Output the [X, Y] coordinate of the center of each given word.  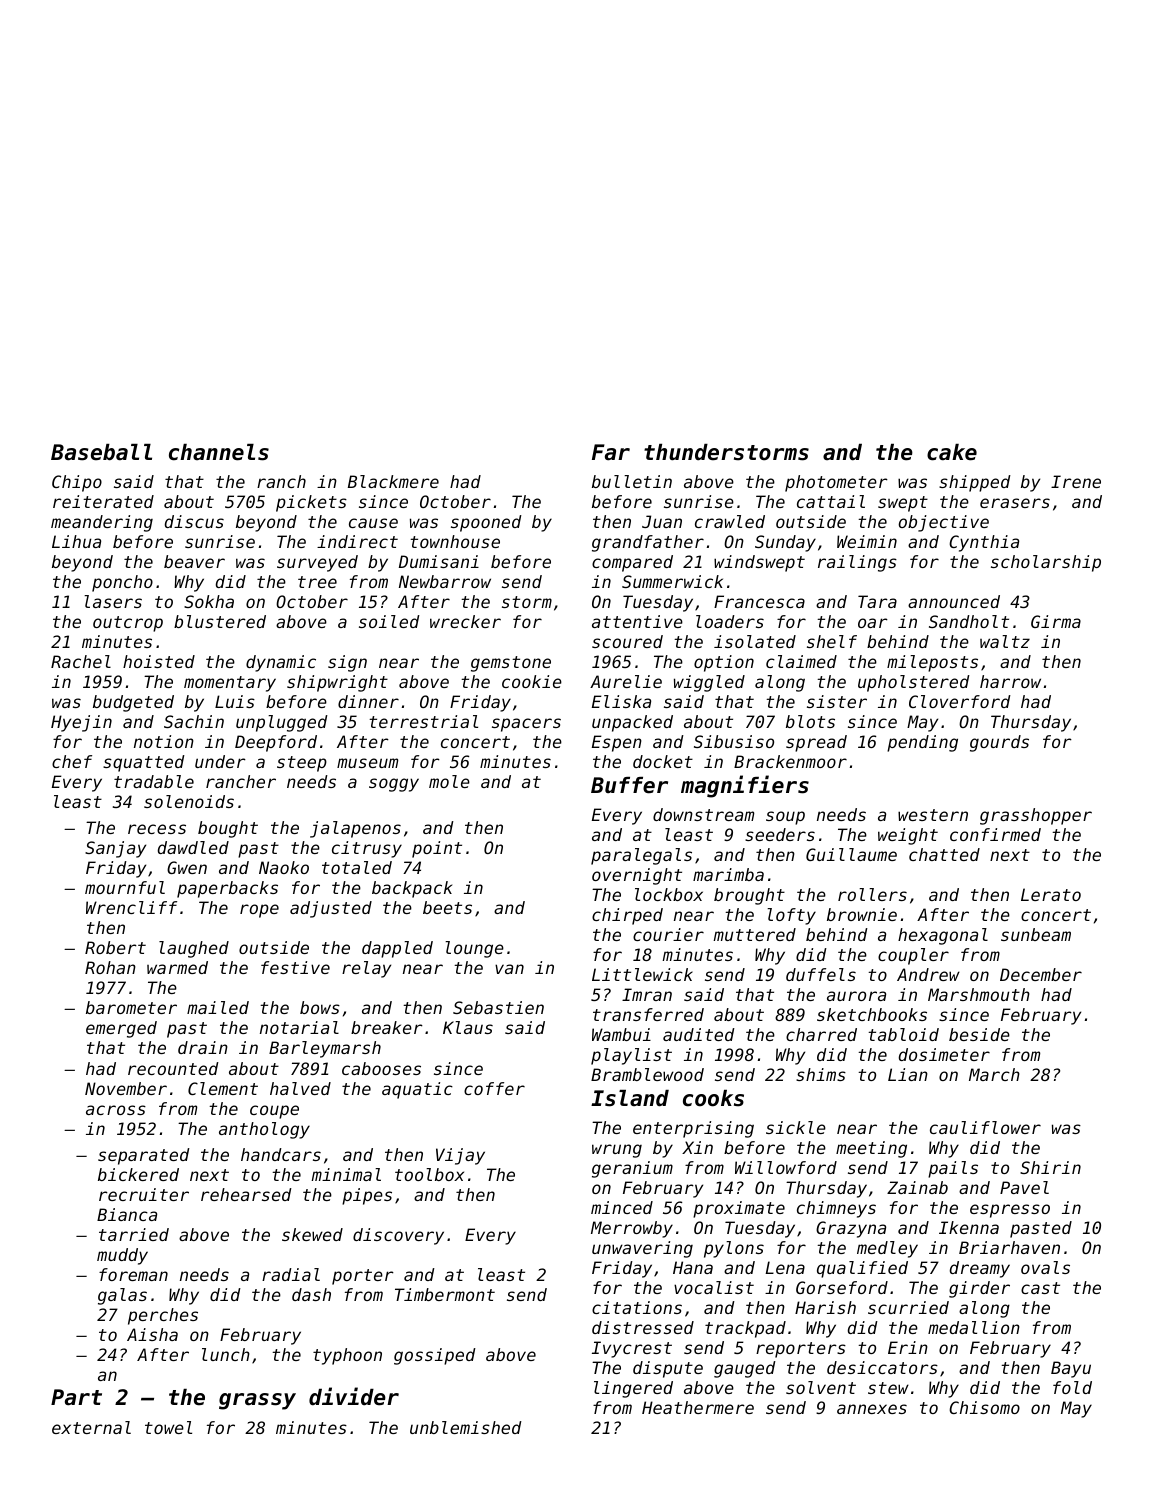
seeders [780, 834]
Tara [877, 601]
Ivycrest [632, 1349]
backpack [412, 889]
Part [76, 1397]
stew [888, 1388]
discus [194, 521]
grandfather [648, 543]
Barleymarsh [325, 1049]
